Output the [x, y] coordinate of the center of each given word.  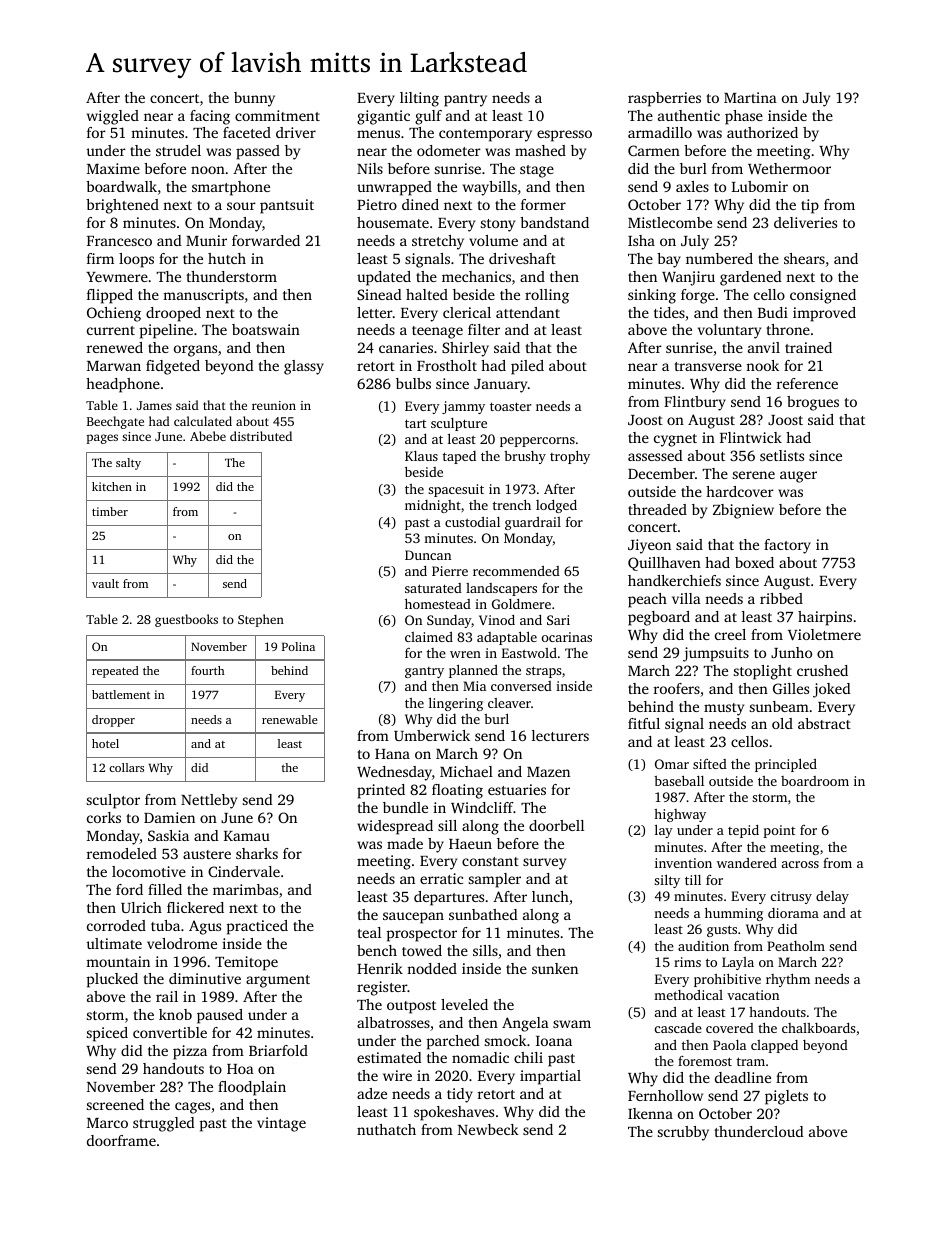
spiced [107, 1034]
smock [506, 1040]
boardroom [815, 781]
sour [241, 206]
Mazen [548, 772]
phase [744, 117]
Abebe [208, 436]
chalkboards [818, 1028]
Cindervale [244, 871]
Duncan [428, 555]
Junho [791, 652]
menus [378, 134]
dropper [113, 721]
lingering [456, 704]
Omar [672, 764]
